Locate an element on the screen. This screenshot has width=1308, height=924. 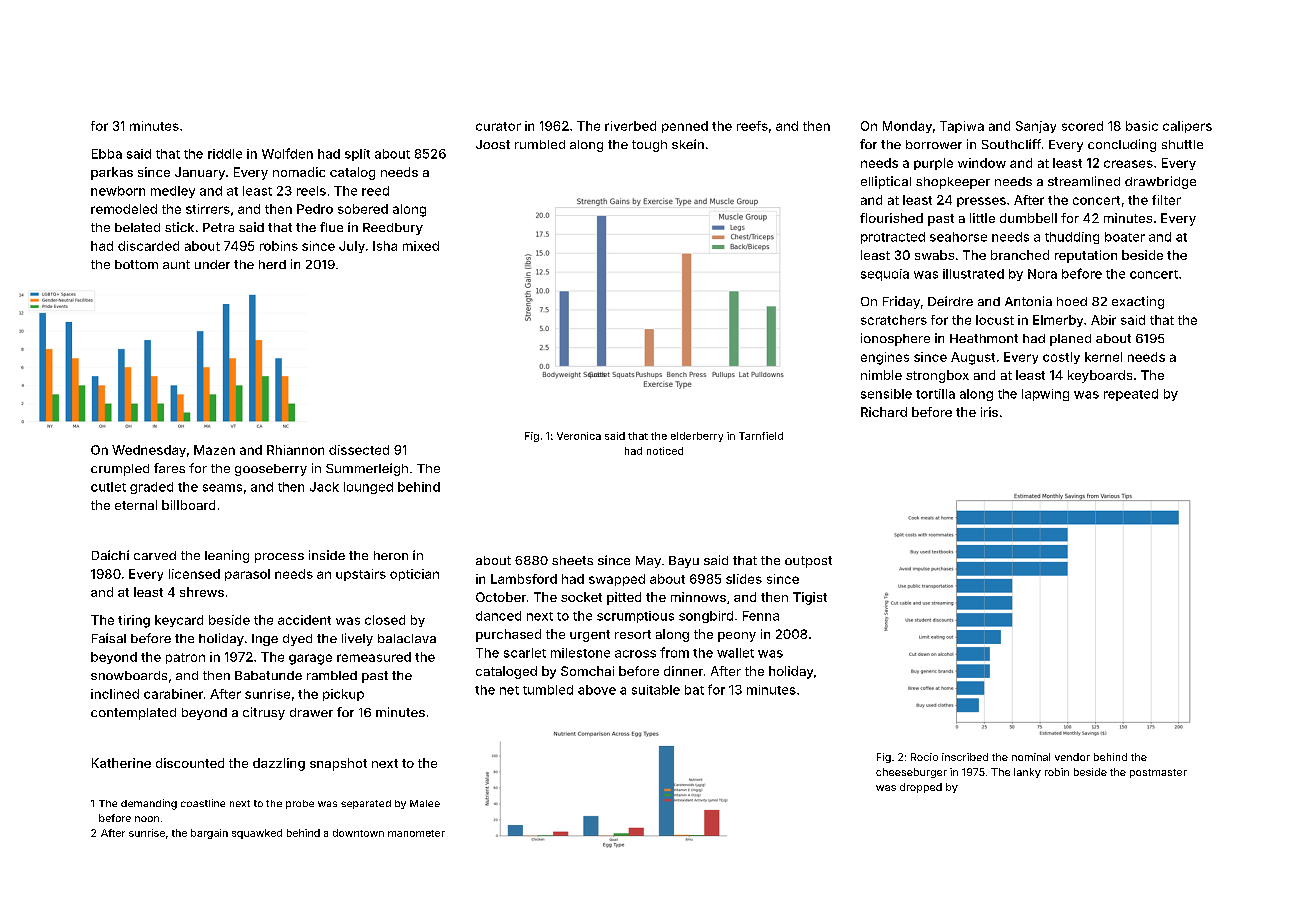
concluding is located at coordinates (1122, 145).
